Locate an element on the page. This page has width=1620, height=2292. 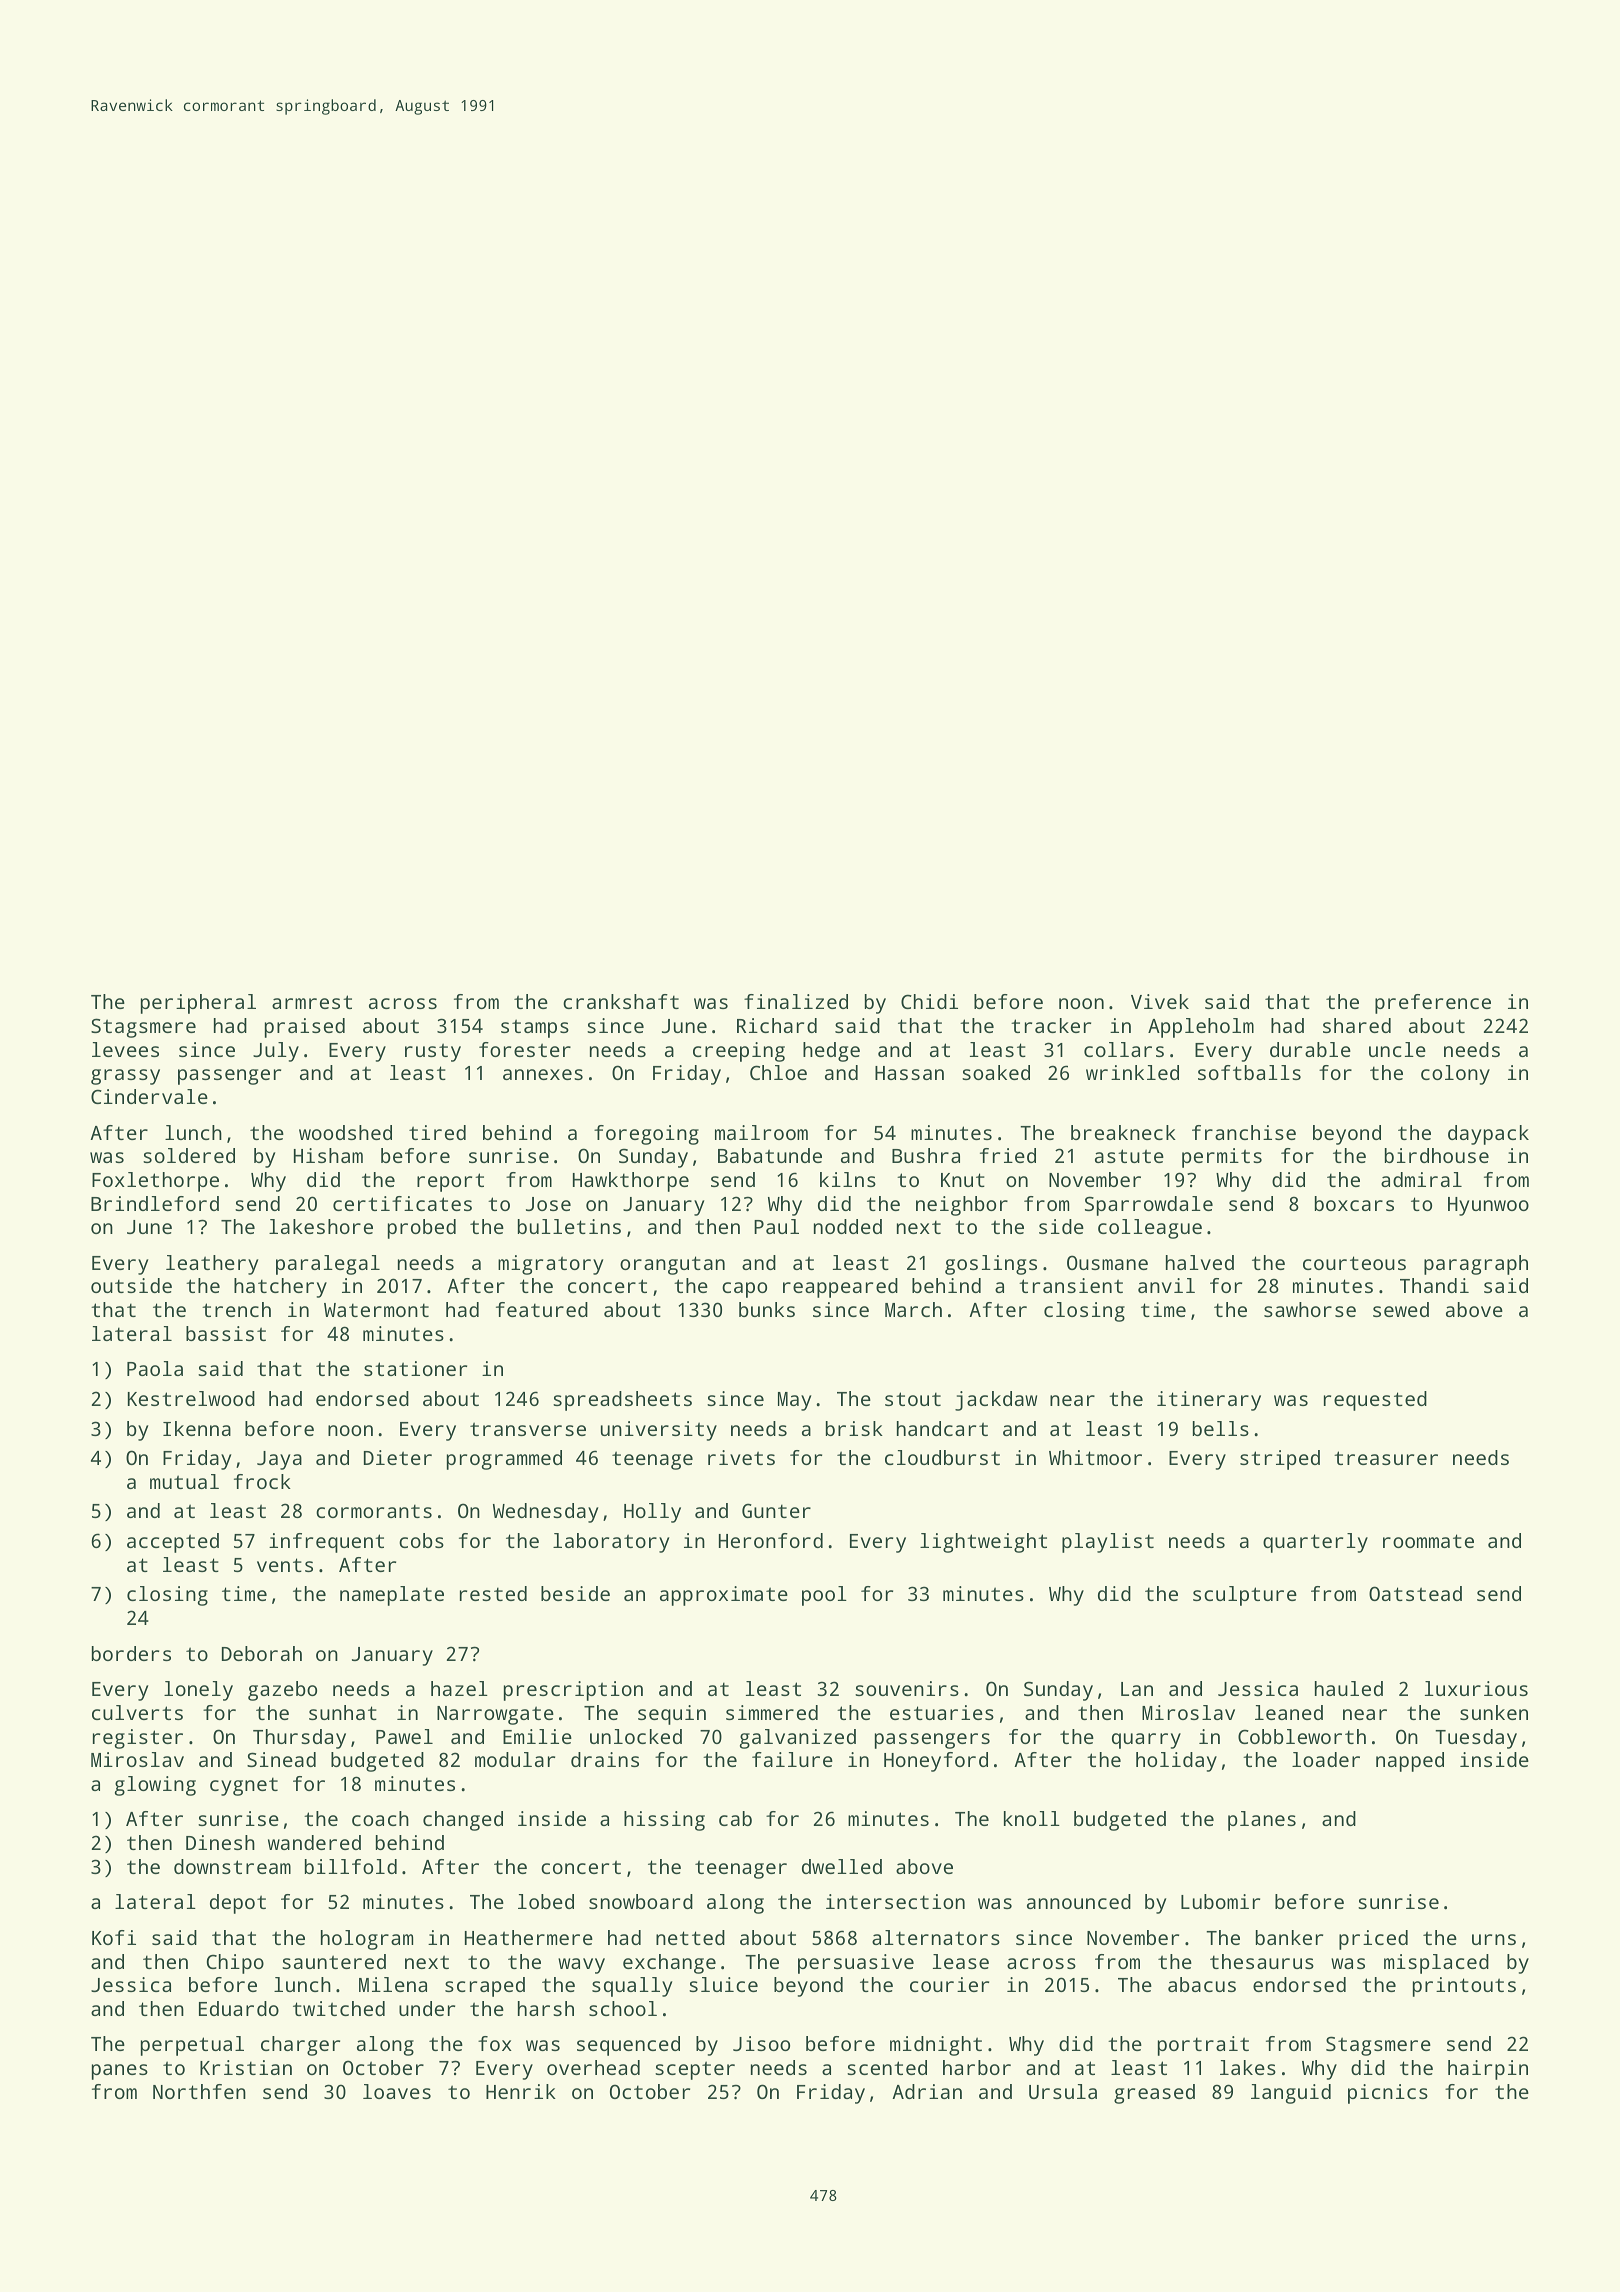
thesaurus is located at coordinates (1262, 1961).
